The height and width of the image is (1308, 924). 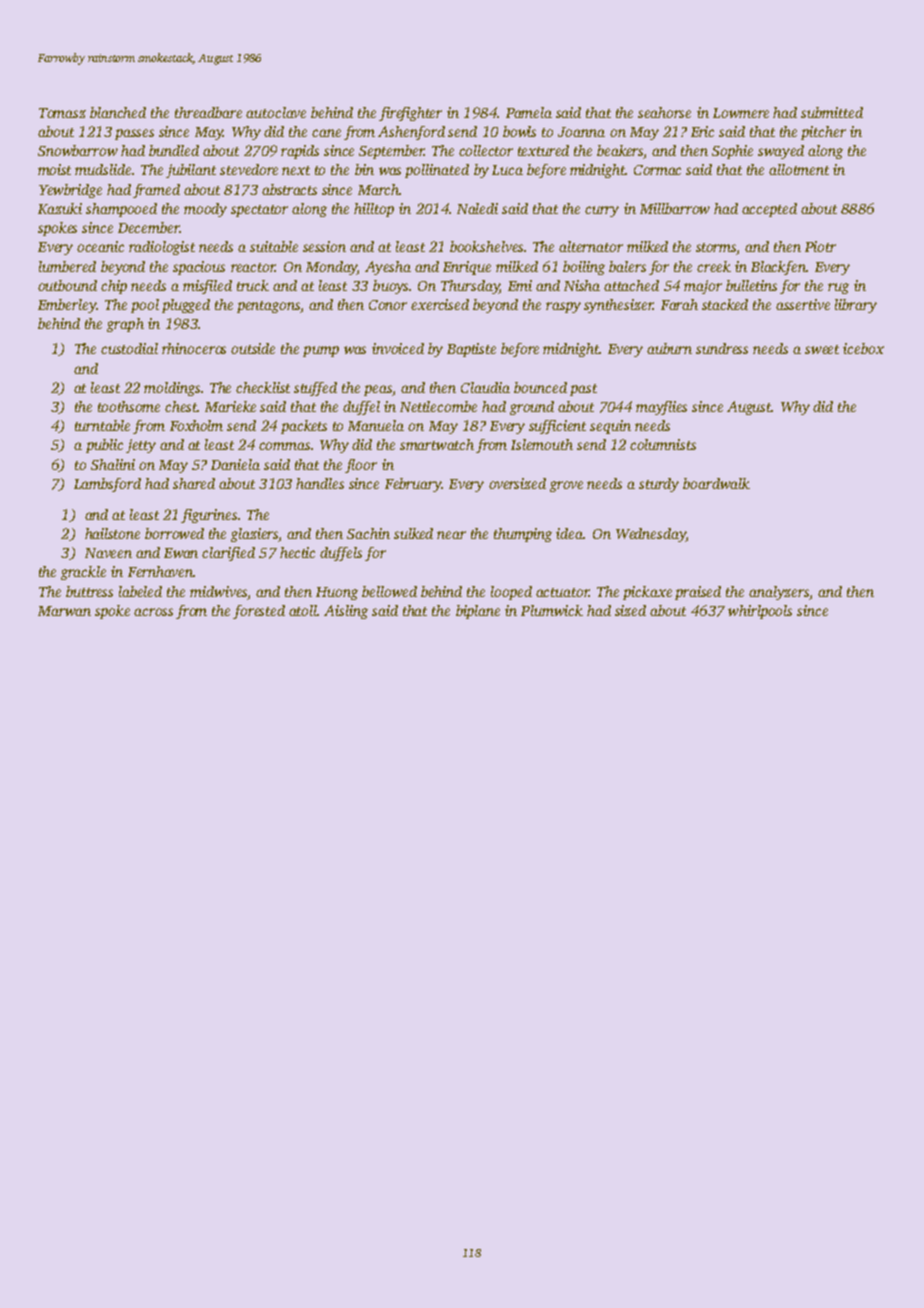 I want to click on across, so click(x=153, y=612).
